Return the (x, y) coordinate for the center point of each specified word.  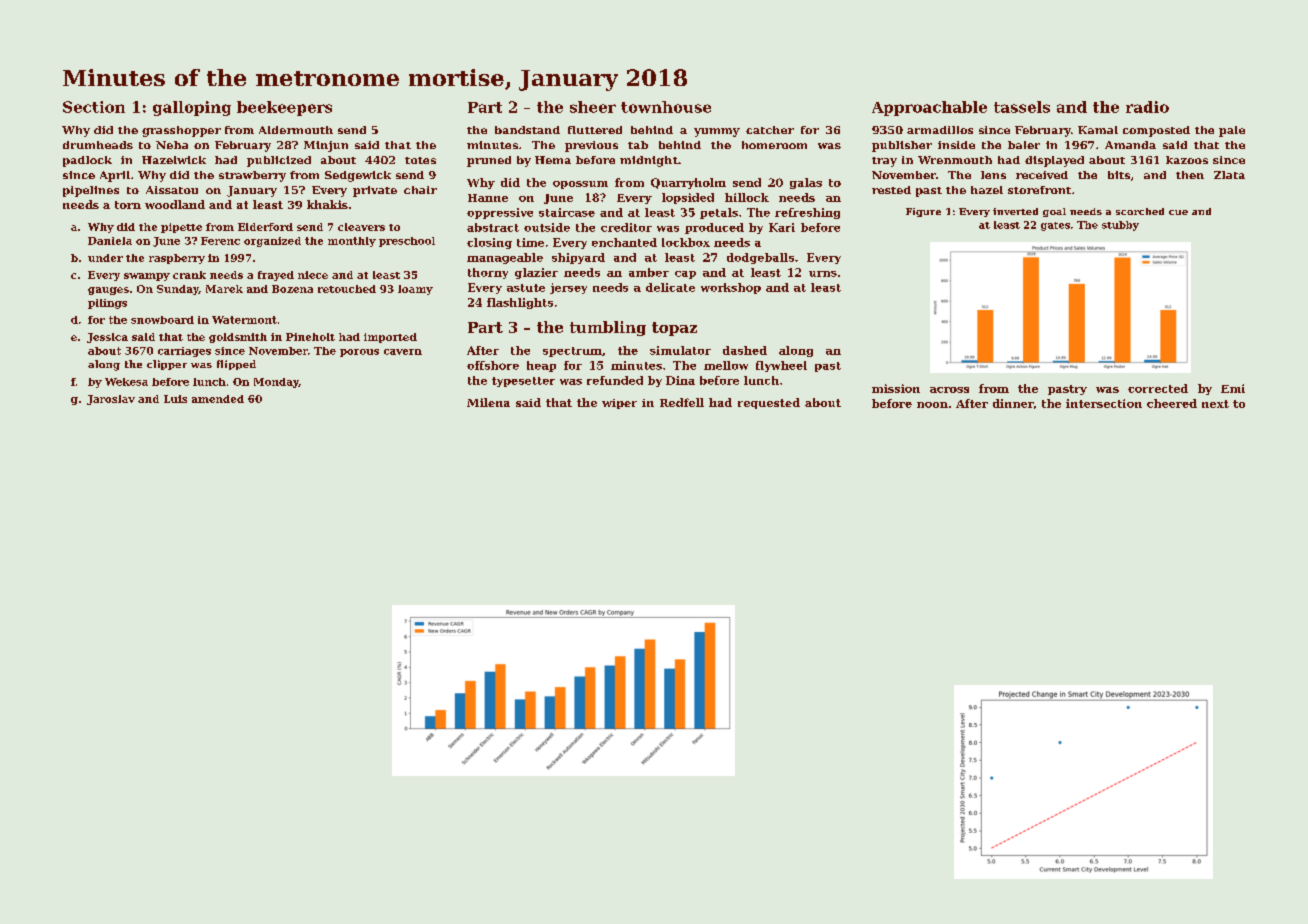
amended (218, 399)
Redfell (682, 402)
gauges (108, 291)
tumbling (608, 328)
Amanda (1130, 145)
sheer (593, 107)
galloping (192, 108)
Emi (1233, 388)
